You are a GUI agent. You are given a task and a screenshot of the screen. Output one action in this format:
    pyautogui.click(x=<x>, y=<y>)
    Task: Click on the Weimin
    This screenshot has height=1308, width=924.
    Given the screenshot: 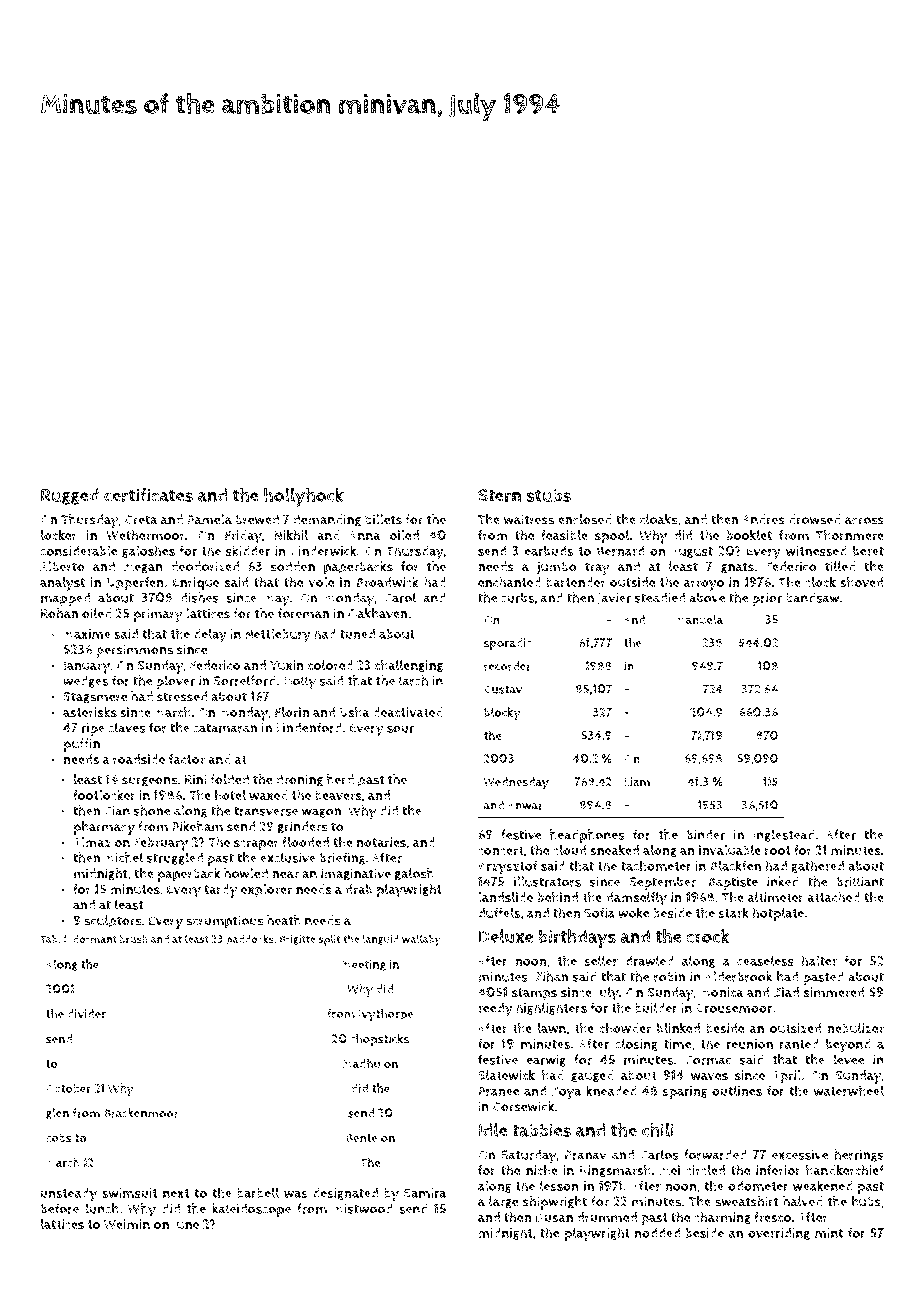 What is the action you would take?
    pyautogui.click(x=127, y=1224)
